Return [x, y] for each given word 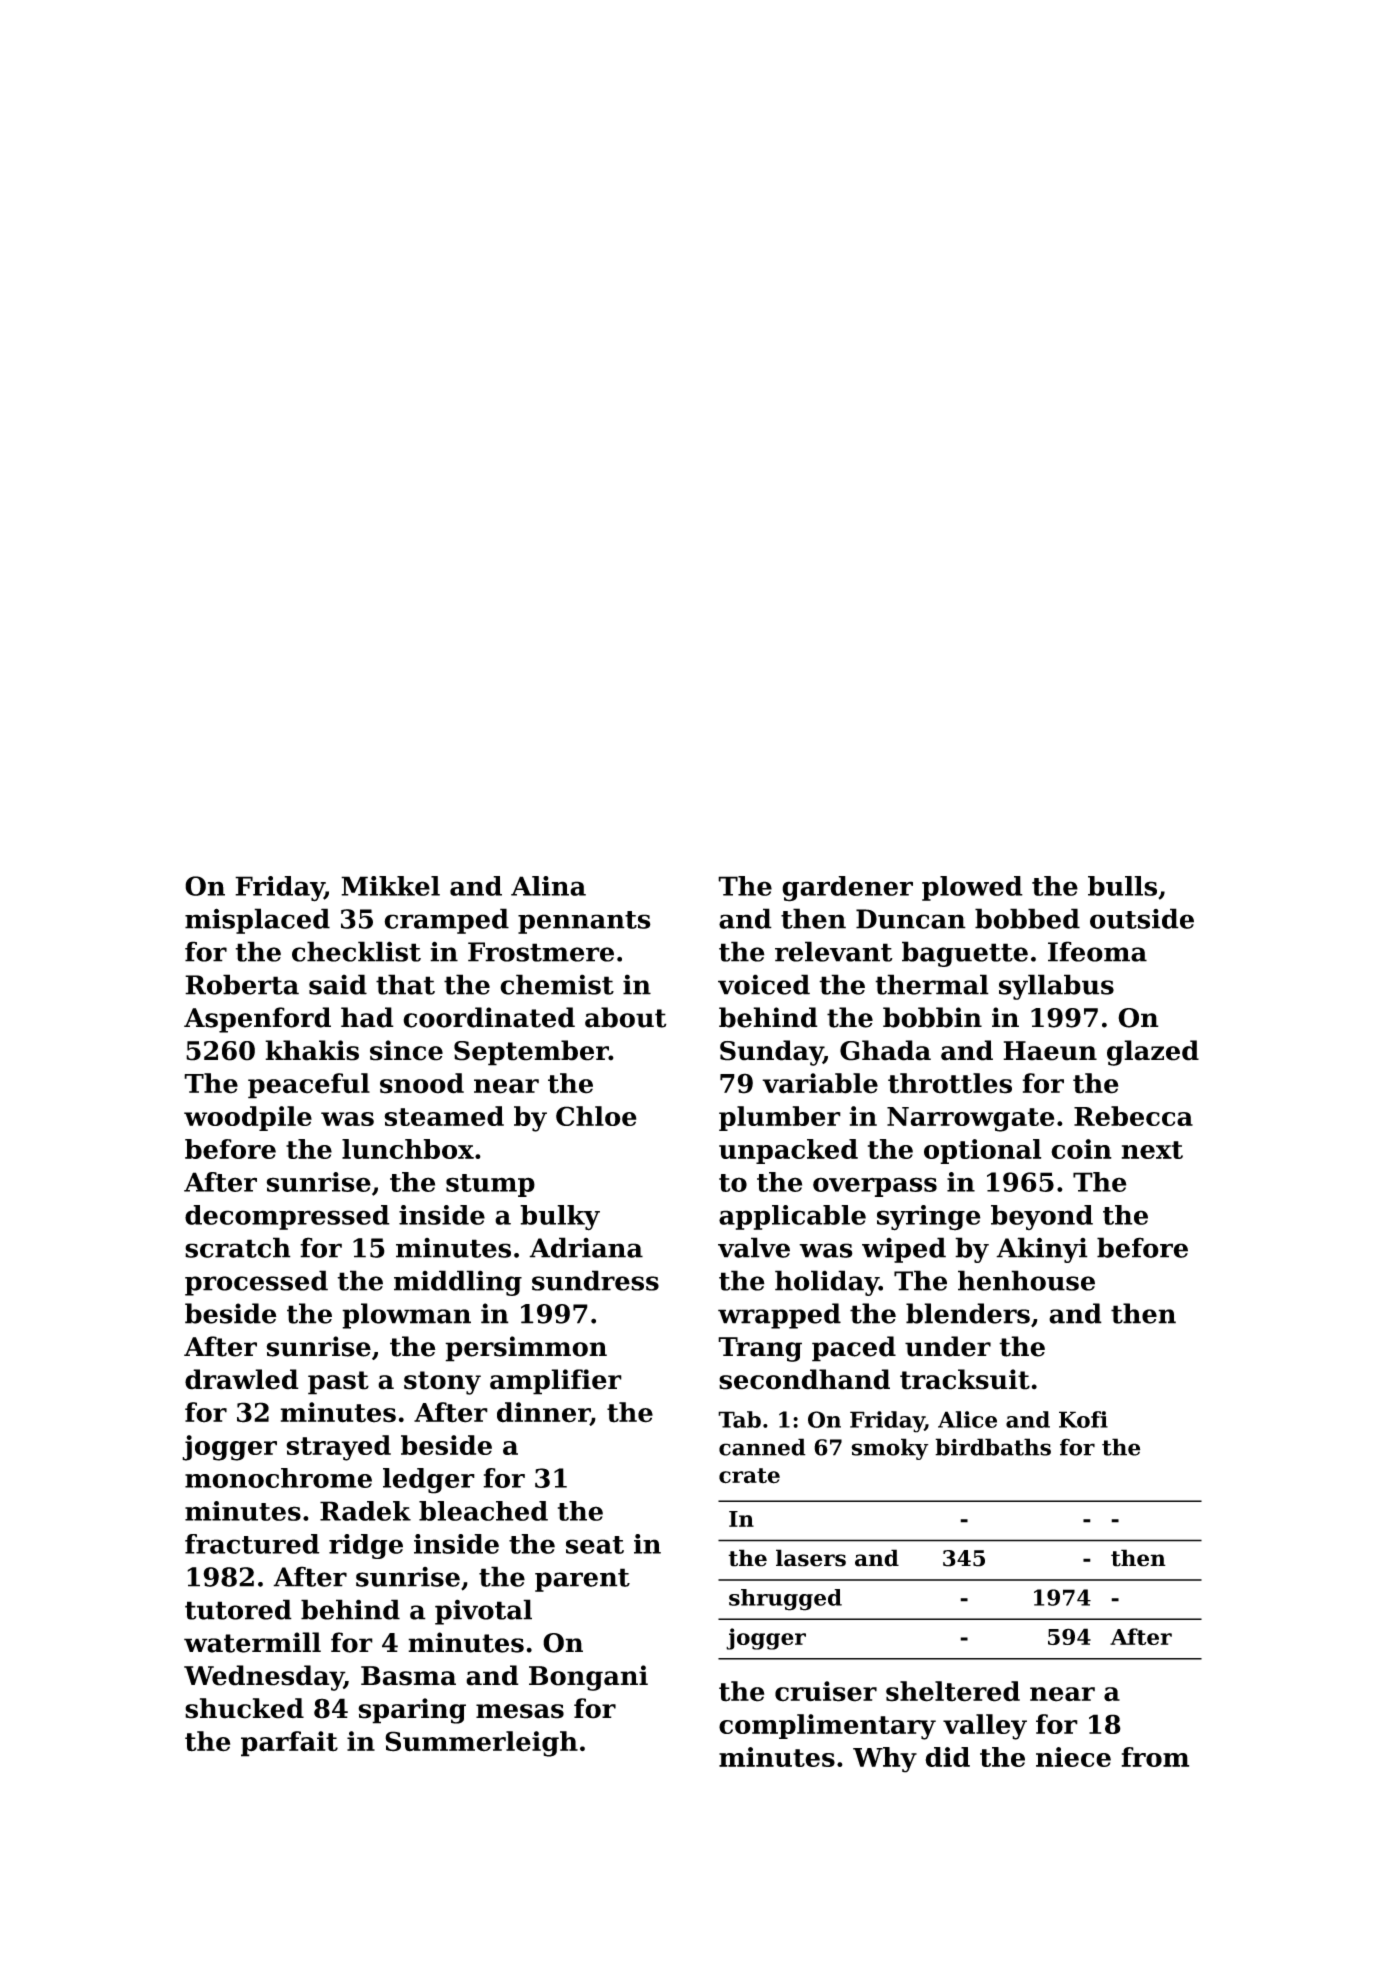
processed [256, 1283]
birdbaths [993, 1447]
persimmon [526, 1349]
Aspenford [257, 1020]
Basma [408, 1676]
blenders [968, 1313]
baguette [965, 954]
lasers [811, 1558]
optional [982, 1151]
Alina [548, 886]
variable [820, 1083]
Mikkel [390, 886]
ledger [429, 1481]
